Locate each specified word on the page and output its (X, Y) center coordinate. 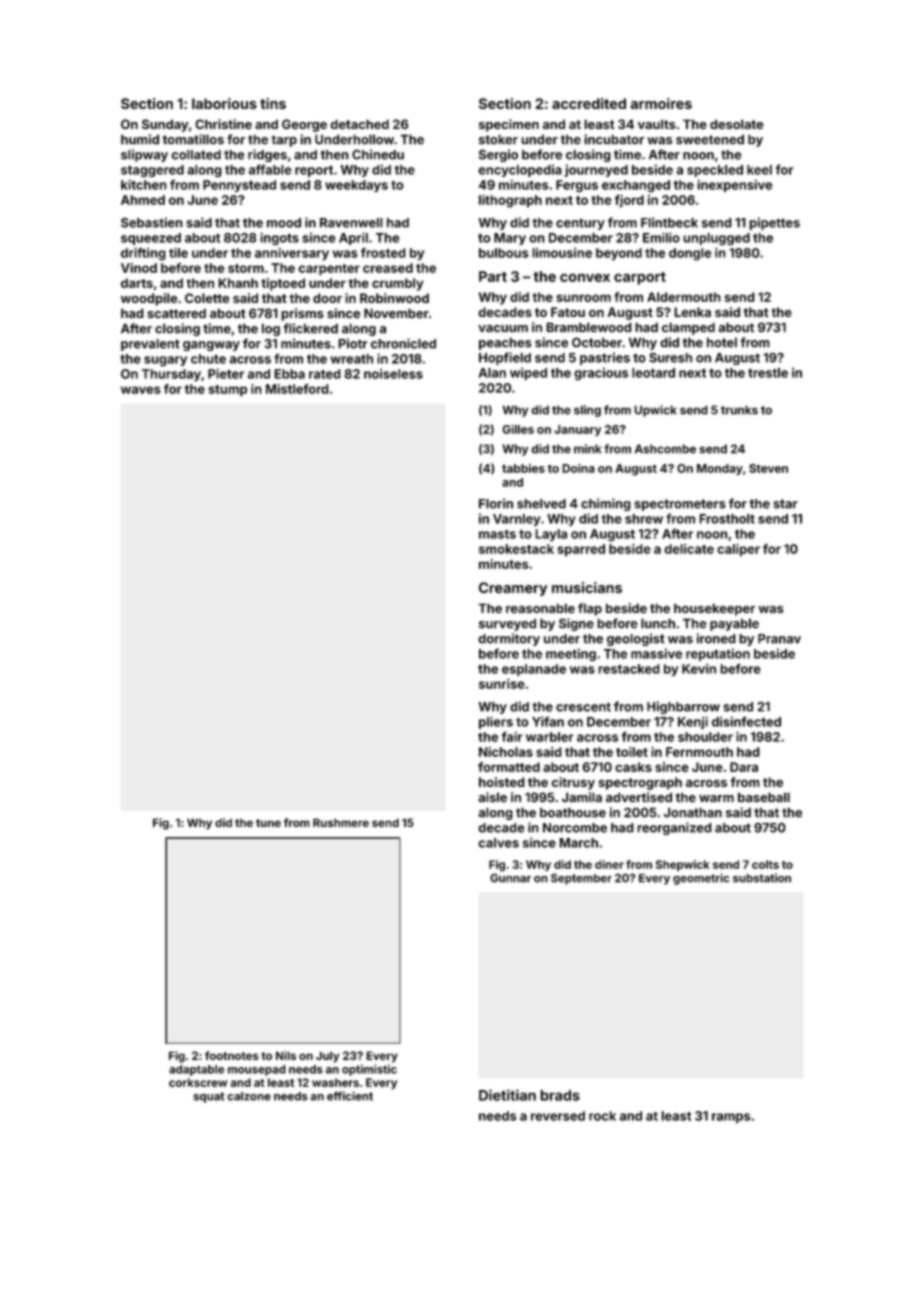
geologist (636, 639)
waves (141, 390)
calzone (249, 1096)
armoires (661, 103)
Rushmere (341, 822)
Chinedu (378, 154)
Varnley (516, 520)
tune (268, 823)
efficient (350, 1096)
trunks (739, 410)
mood (284, 223)
